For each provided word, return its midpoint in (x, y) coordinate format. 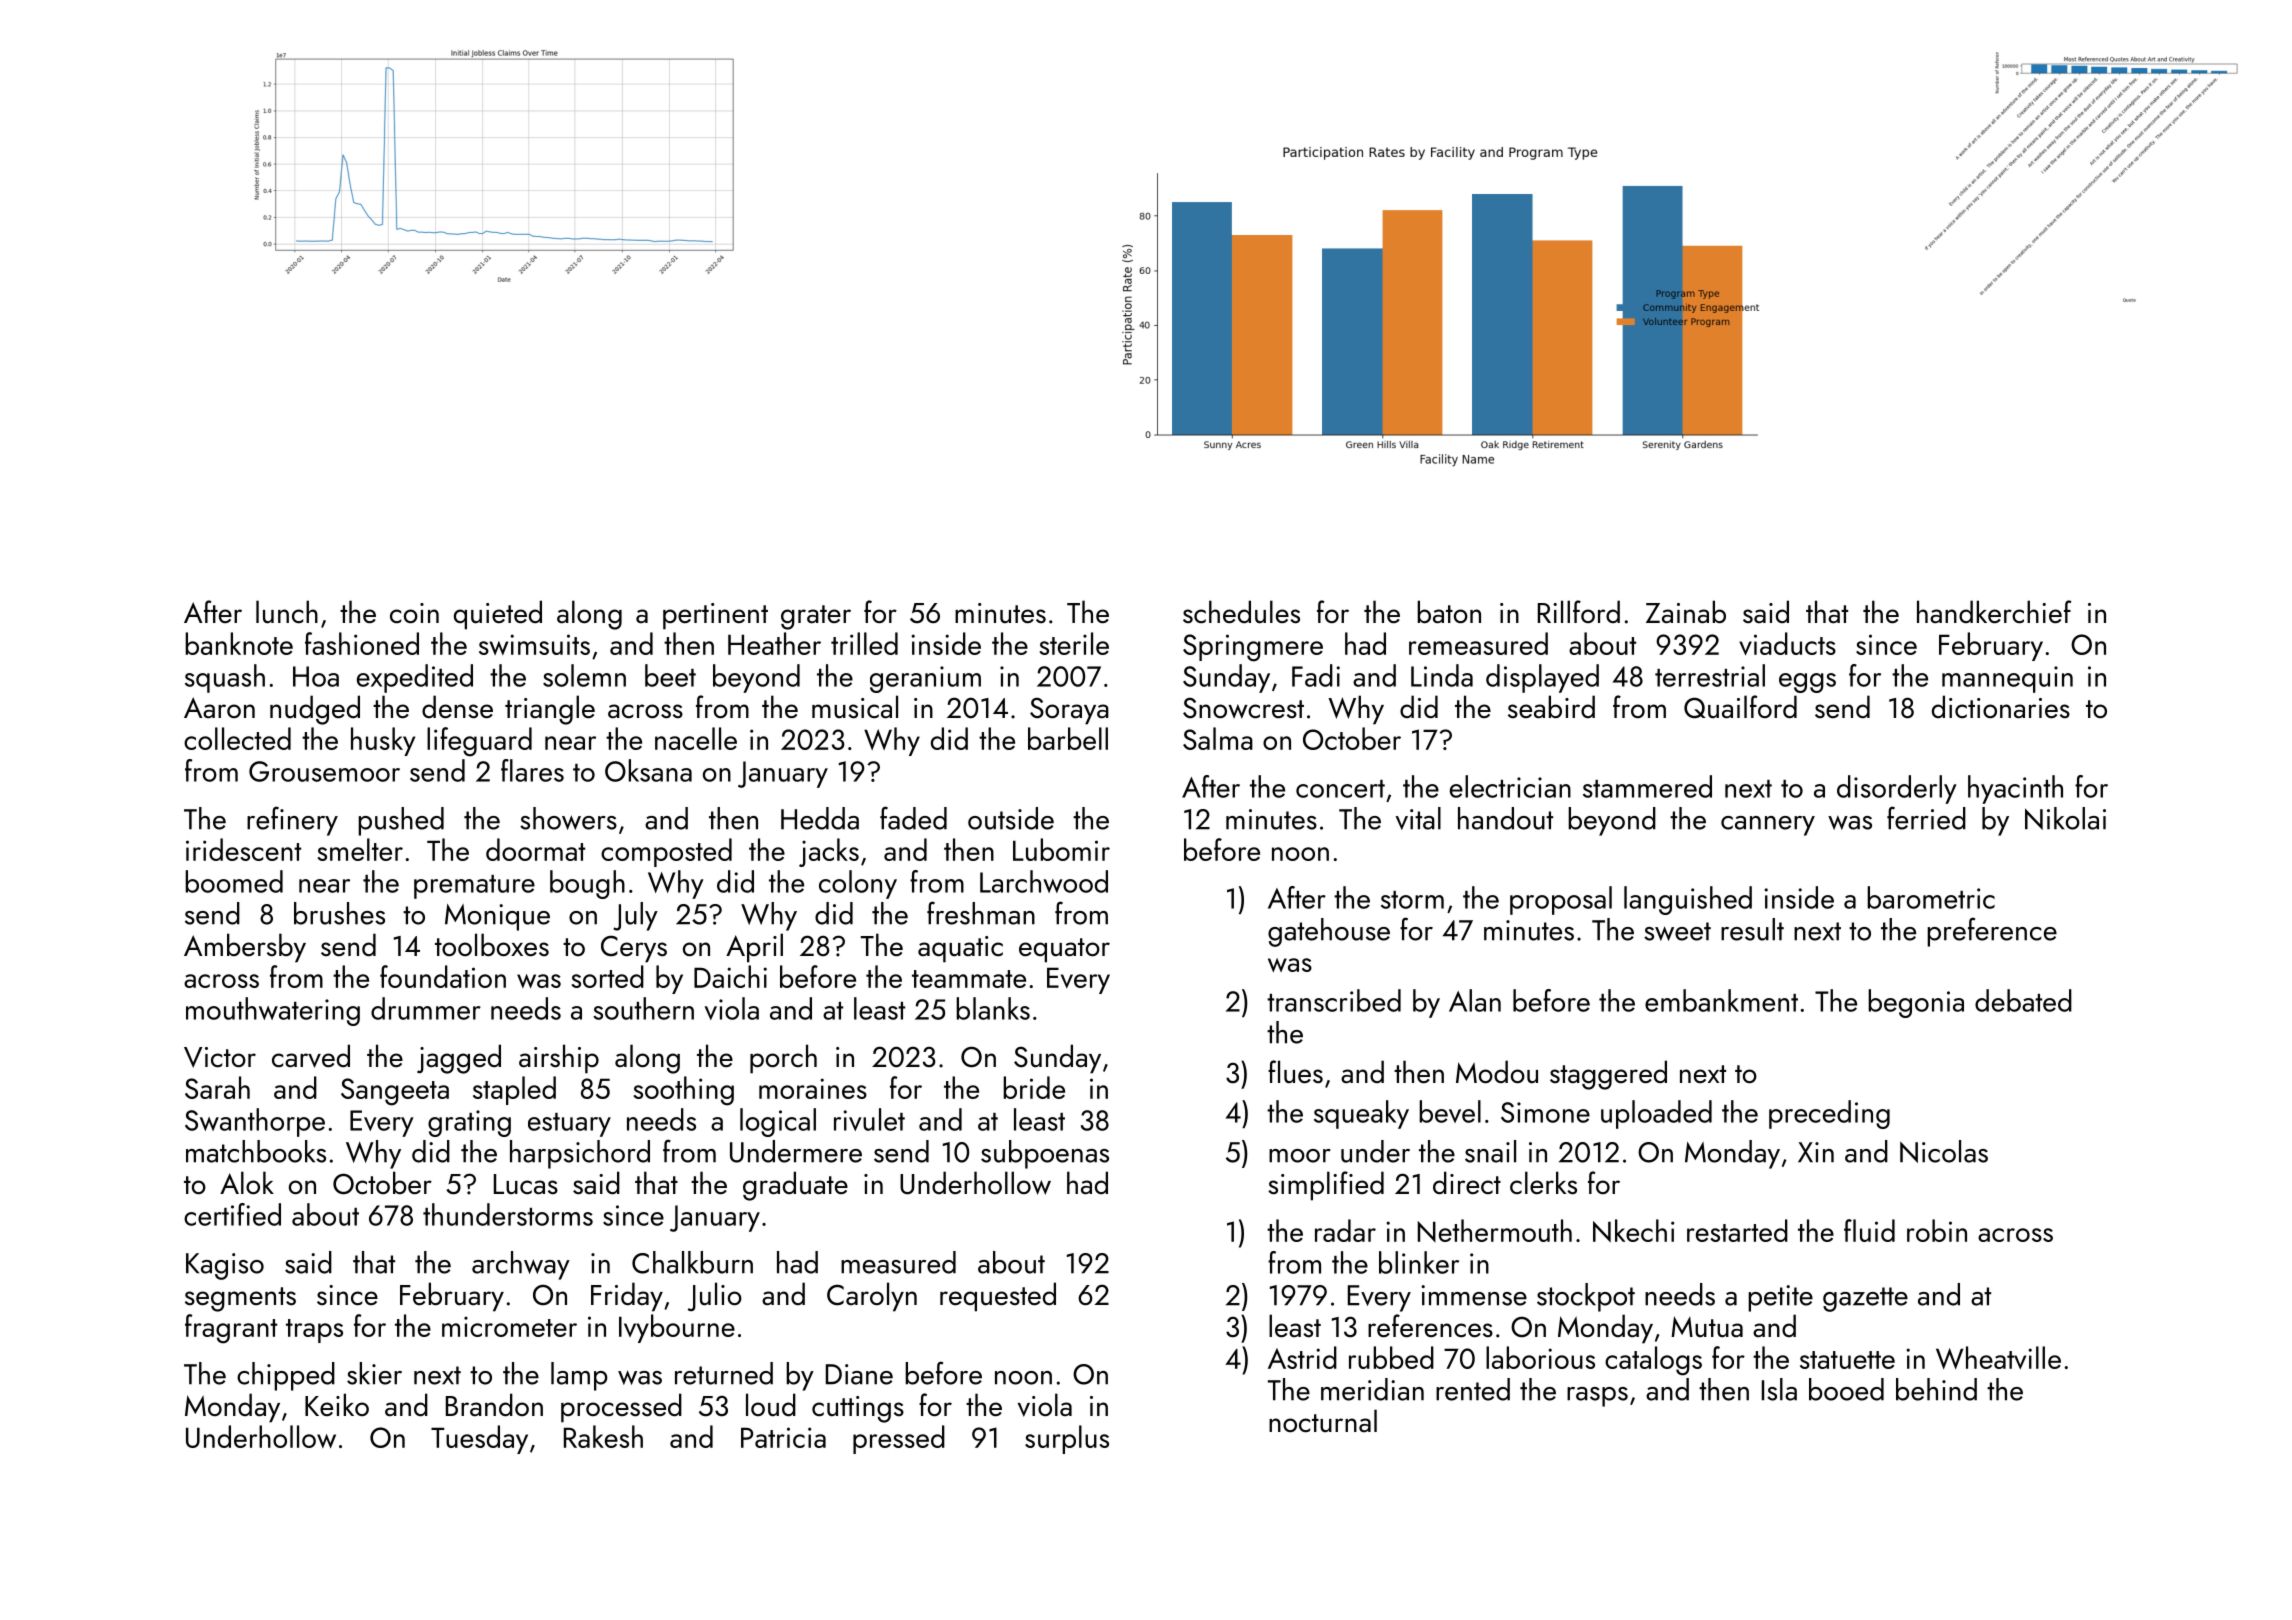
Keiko (337, 1404)
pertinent (715, 616)
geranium (925, 679)
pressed (899, 1439)
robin (1937, 1230)
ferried (1926, 818)
